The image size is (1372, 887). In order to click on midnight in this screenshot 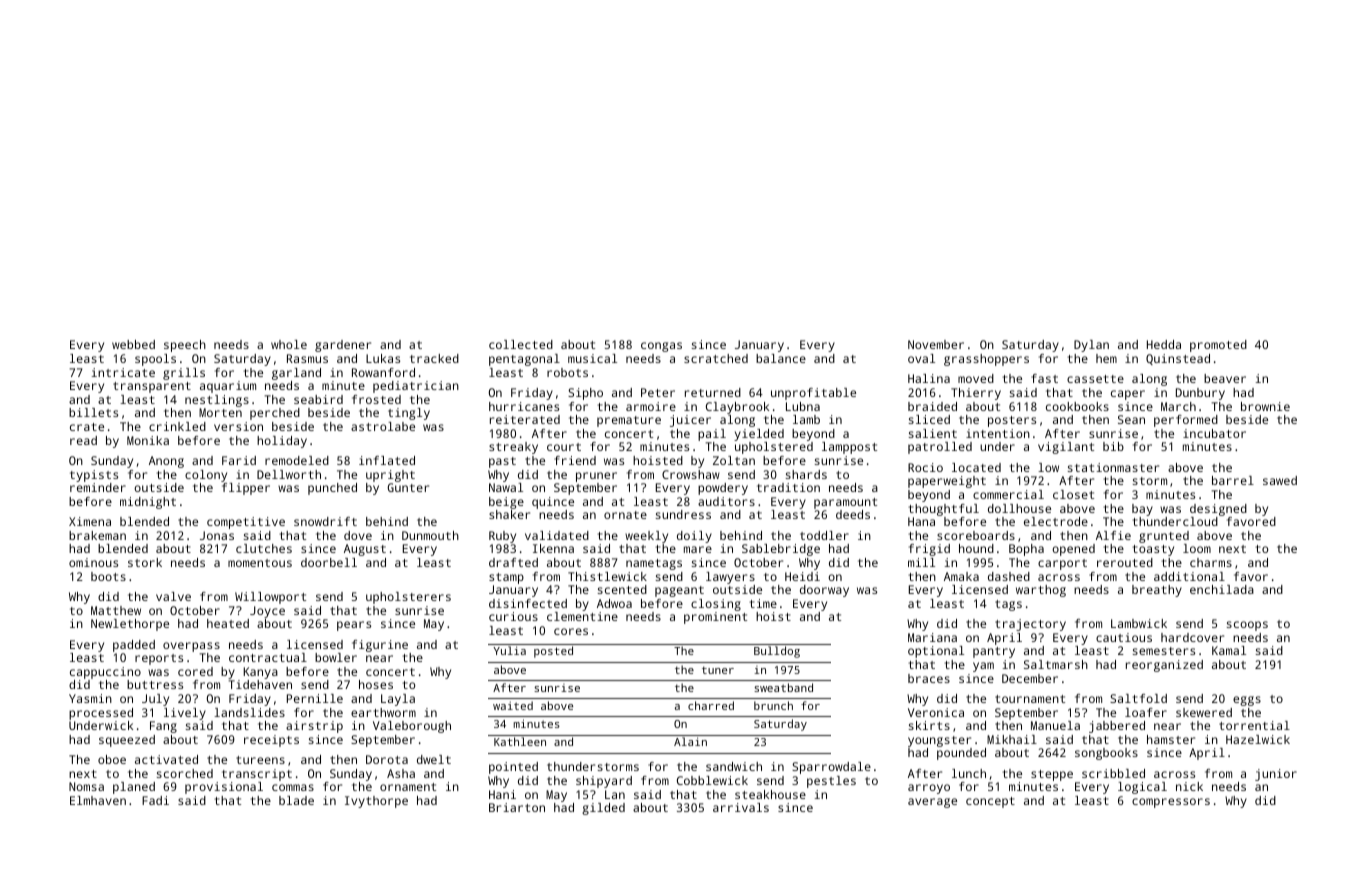, I will do `click(148, 503)`.
